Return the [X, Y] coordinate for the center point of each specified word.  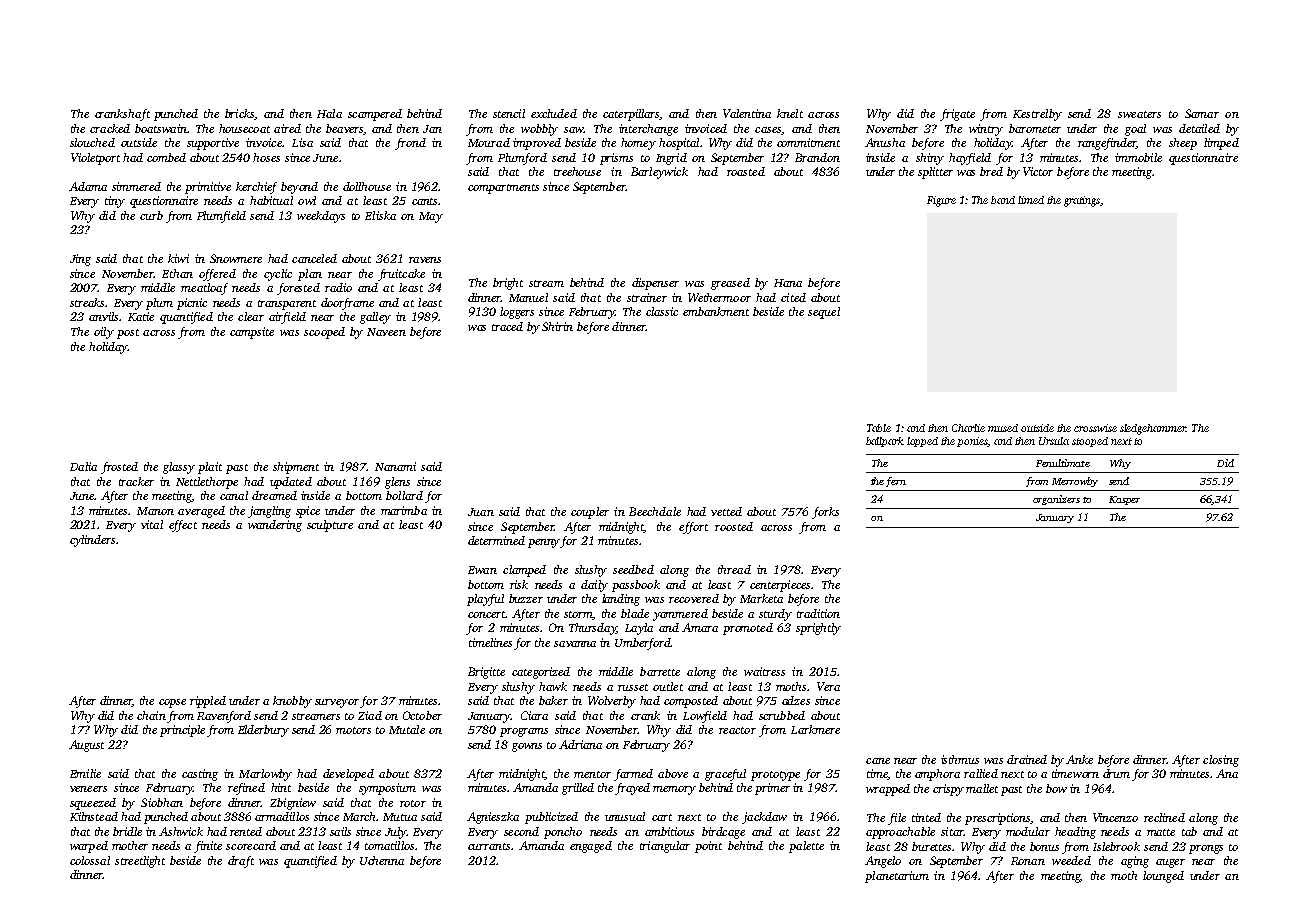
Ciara [534, 715]
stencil [509, 113]
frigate [957, 115]
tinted [926, 817]
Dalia [83, 466]
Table [879, 428]
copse [172, 703]
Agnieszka [493, 818]
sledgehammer [1153, 429]
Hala [329, 113]
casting [200, 775]
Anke [1079, 759]
